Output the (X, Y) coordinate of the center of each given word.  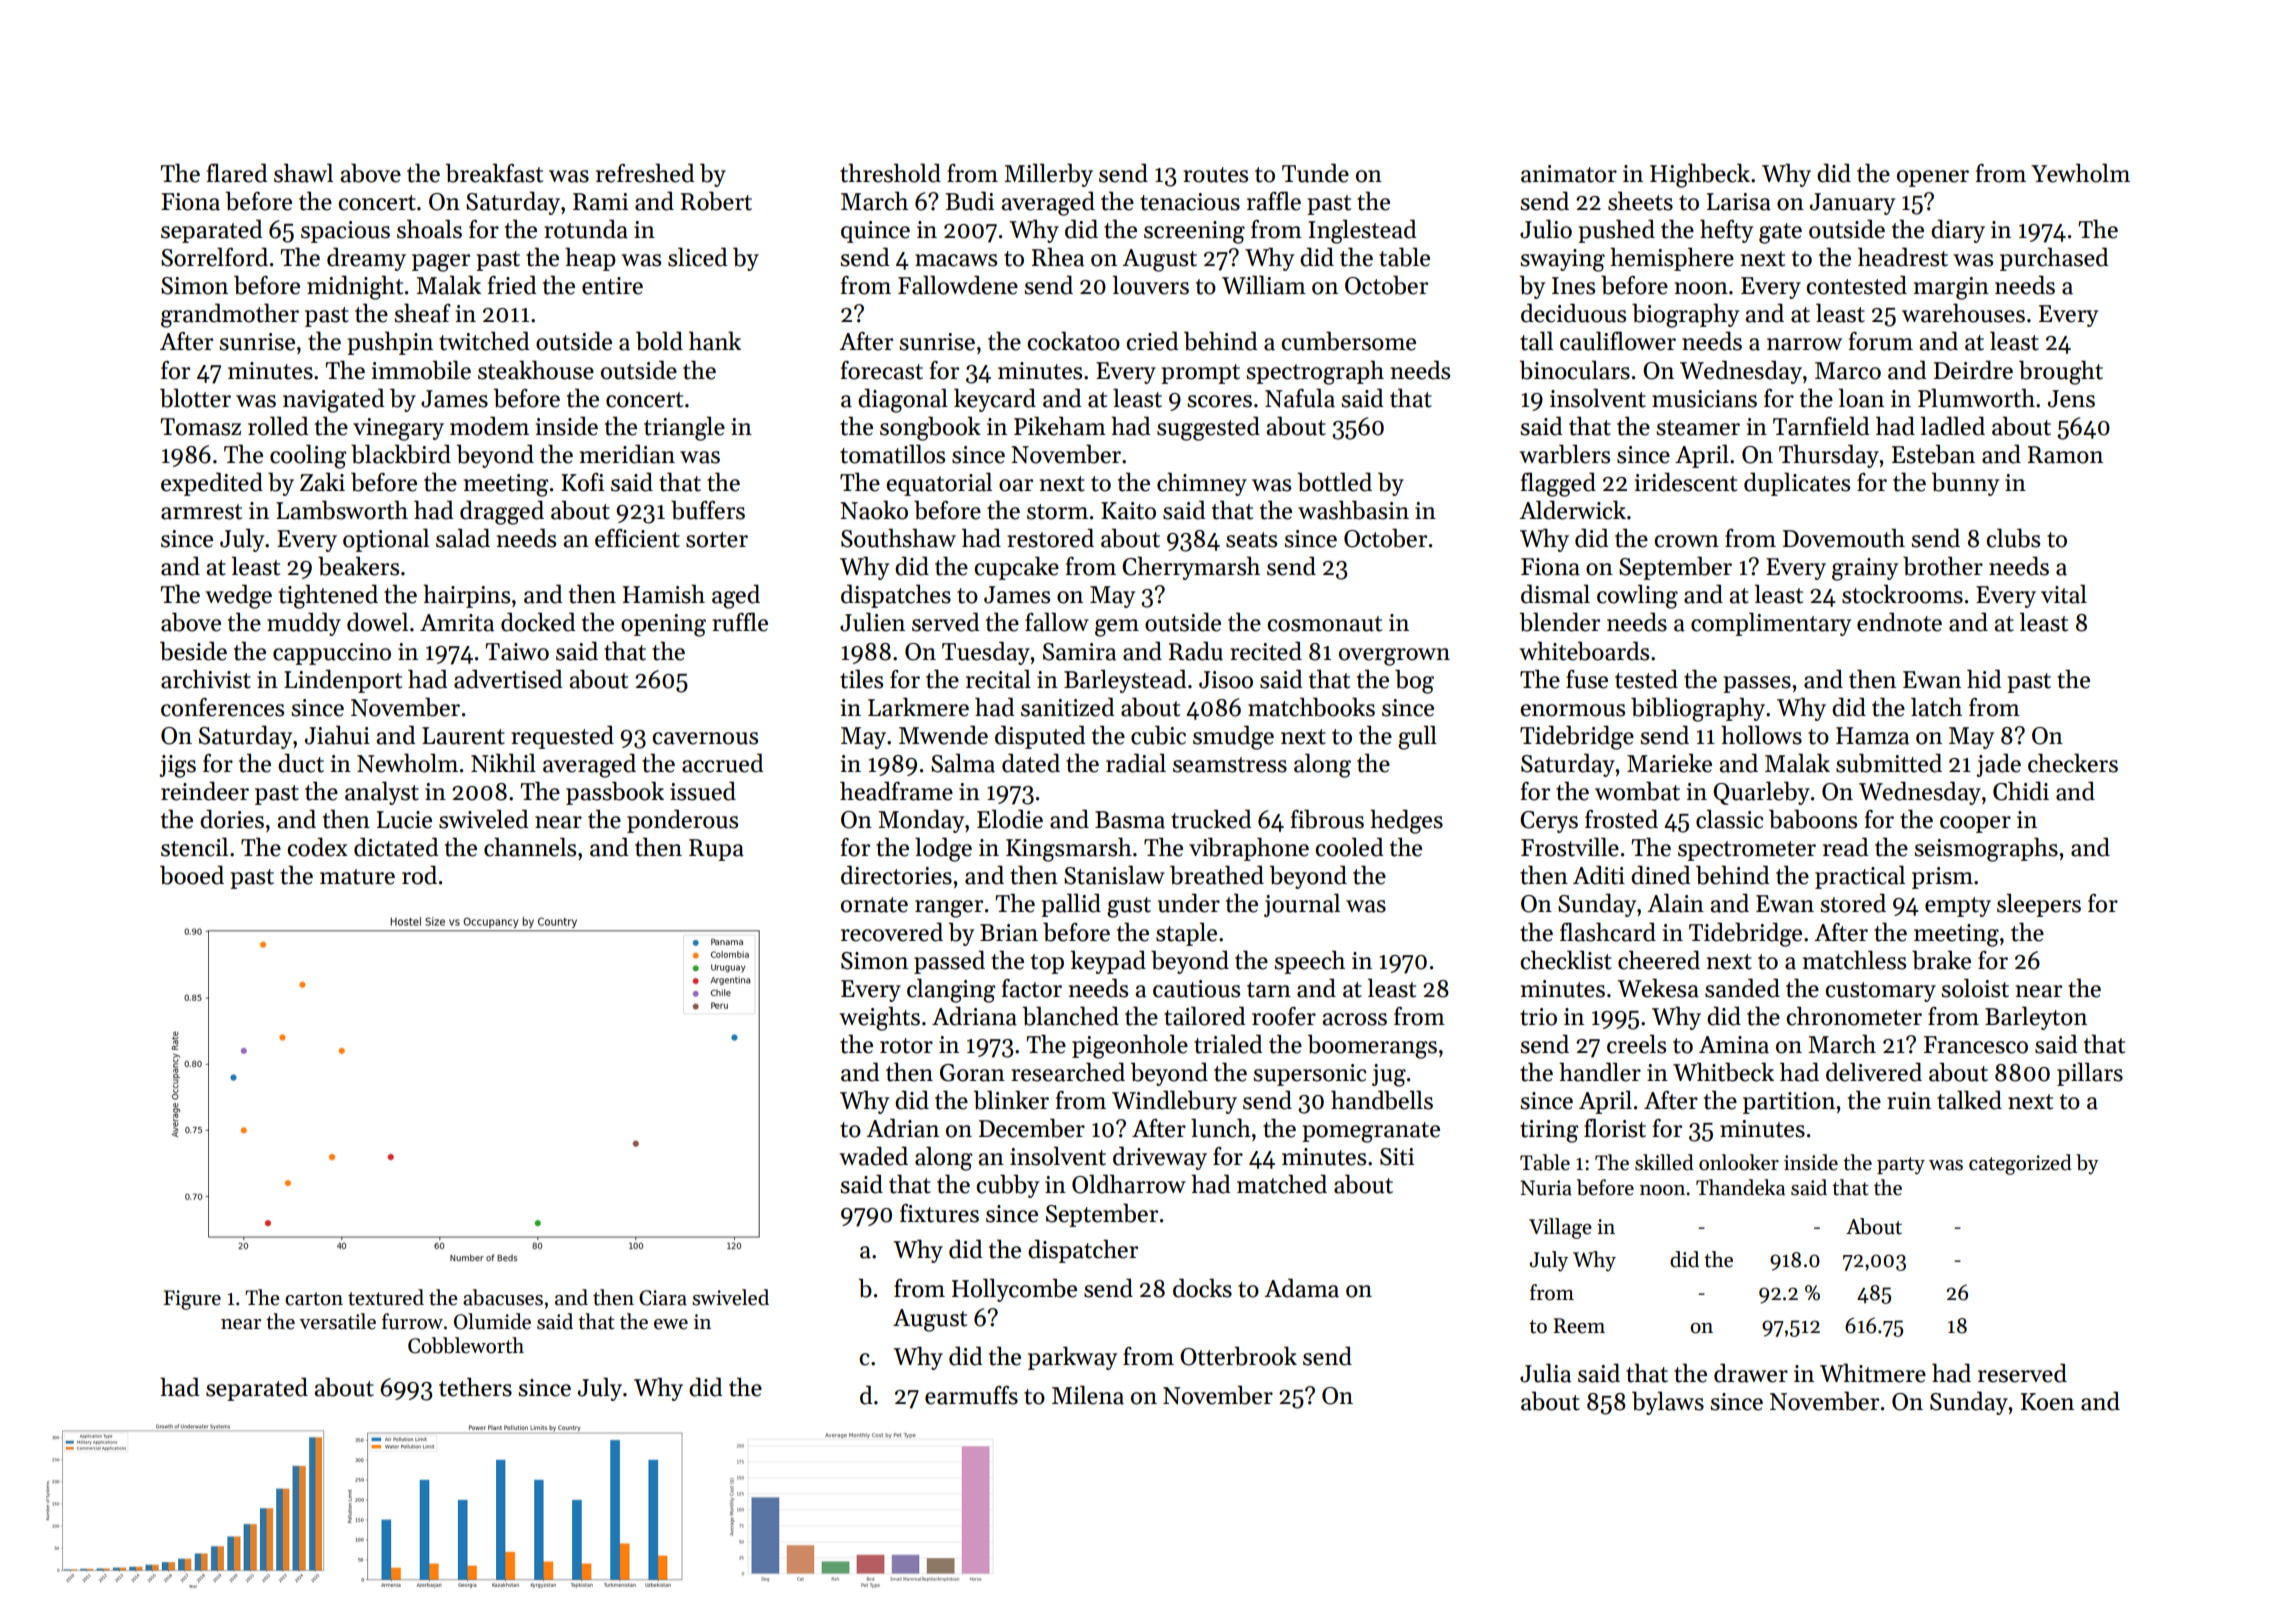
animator (1569, 174)
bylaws (1668, 1403)
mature (357, 877)
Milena (1088, 1395)
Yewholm (2080, 173)
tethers (475, 1387)
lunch (1221, 1128)
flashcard (1608, 932)
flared (237, 173)
